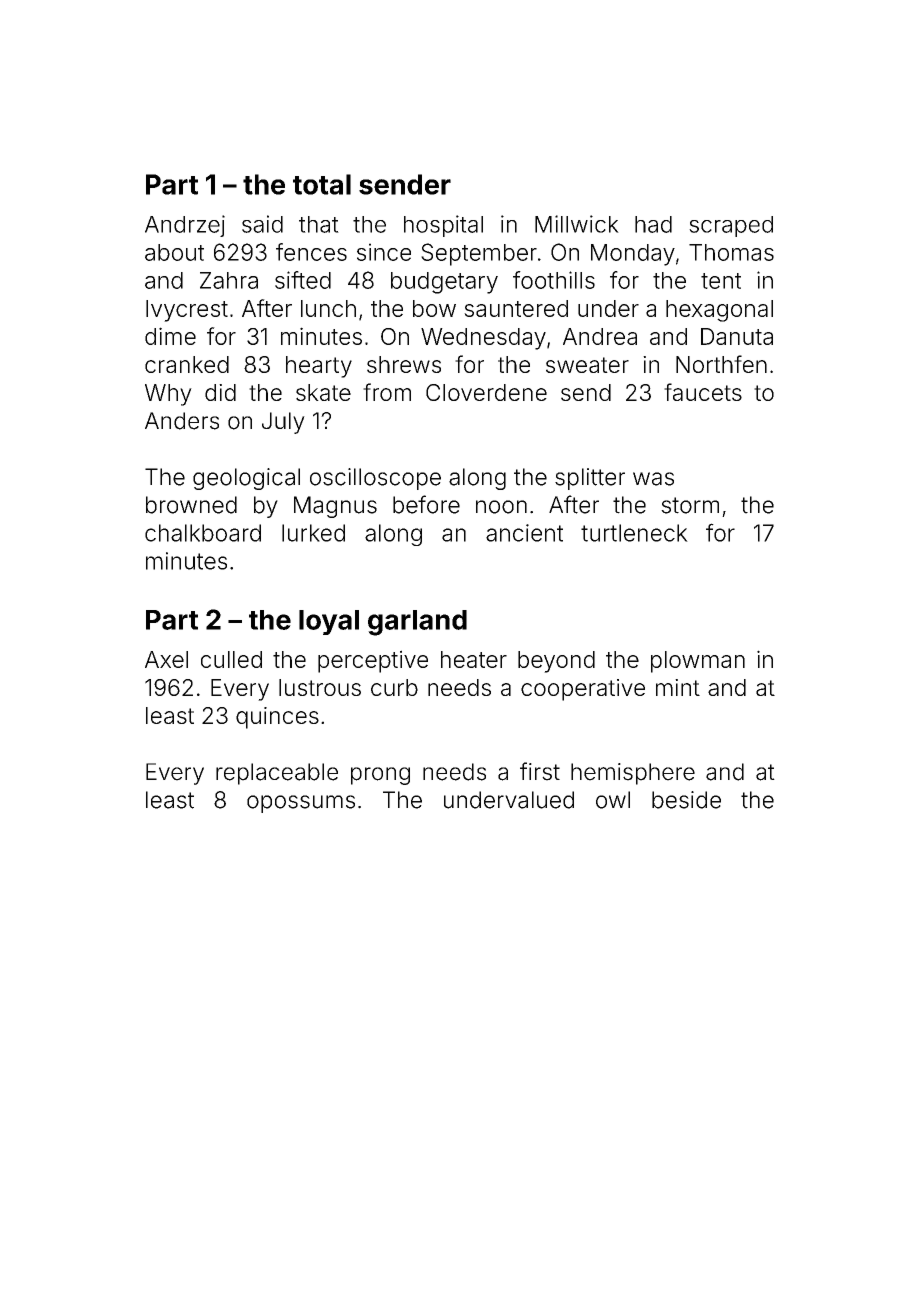 The width and height of the image is (919, 1304). What do you see at coordinates (653, 224) in the image?
I see `had` at bounding box center [653, 224].
